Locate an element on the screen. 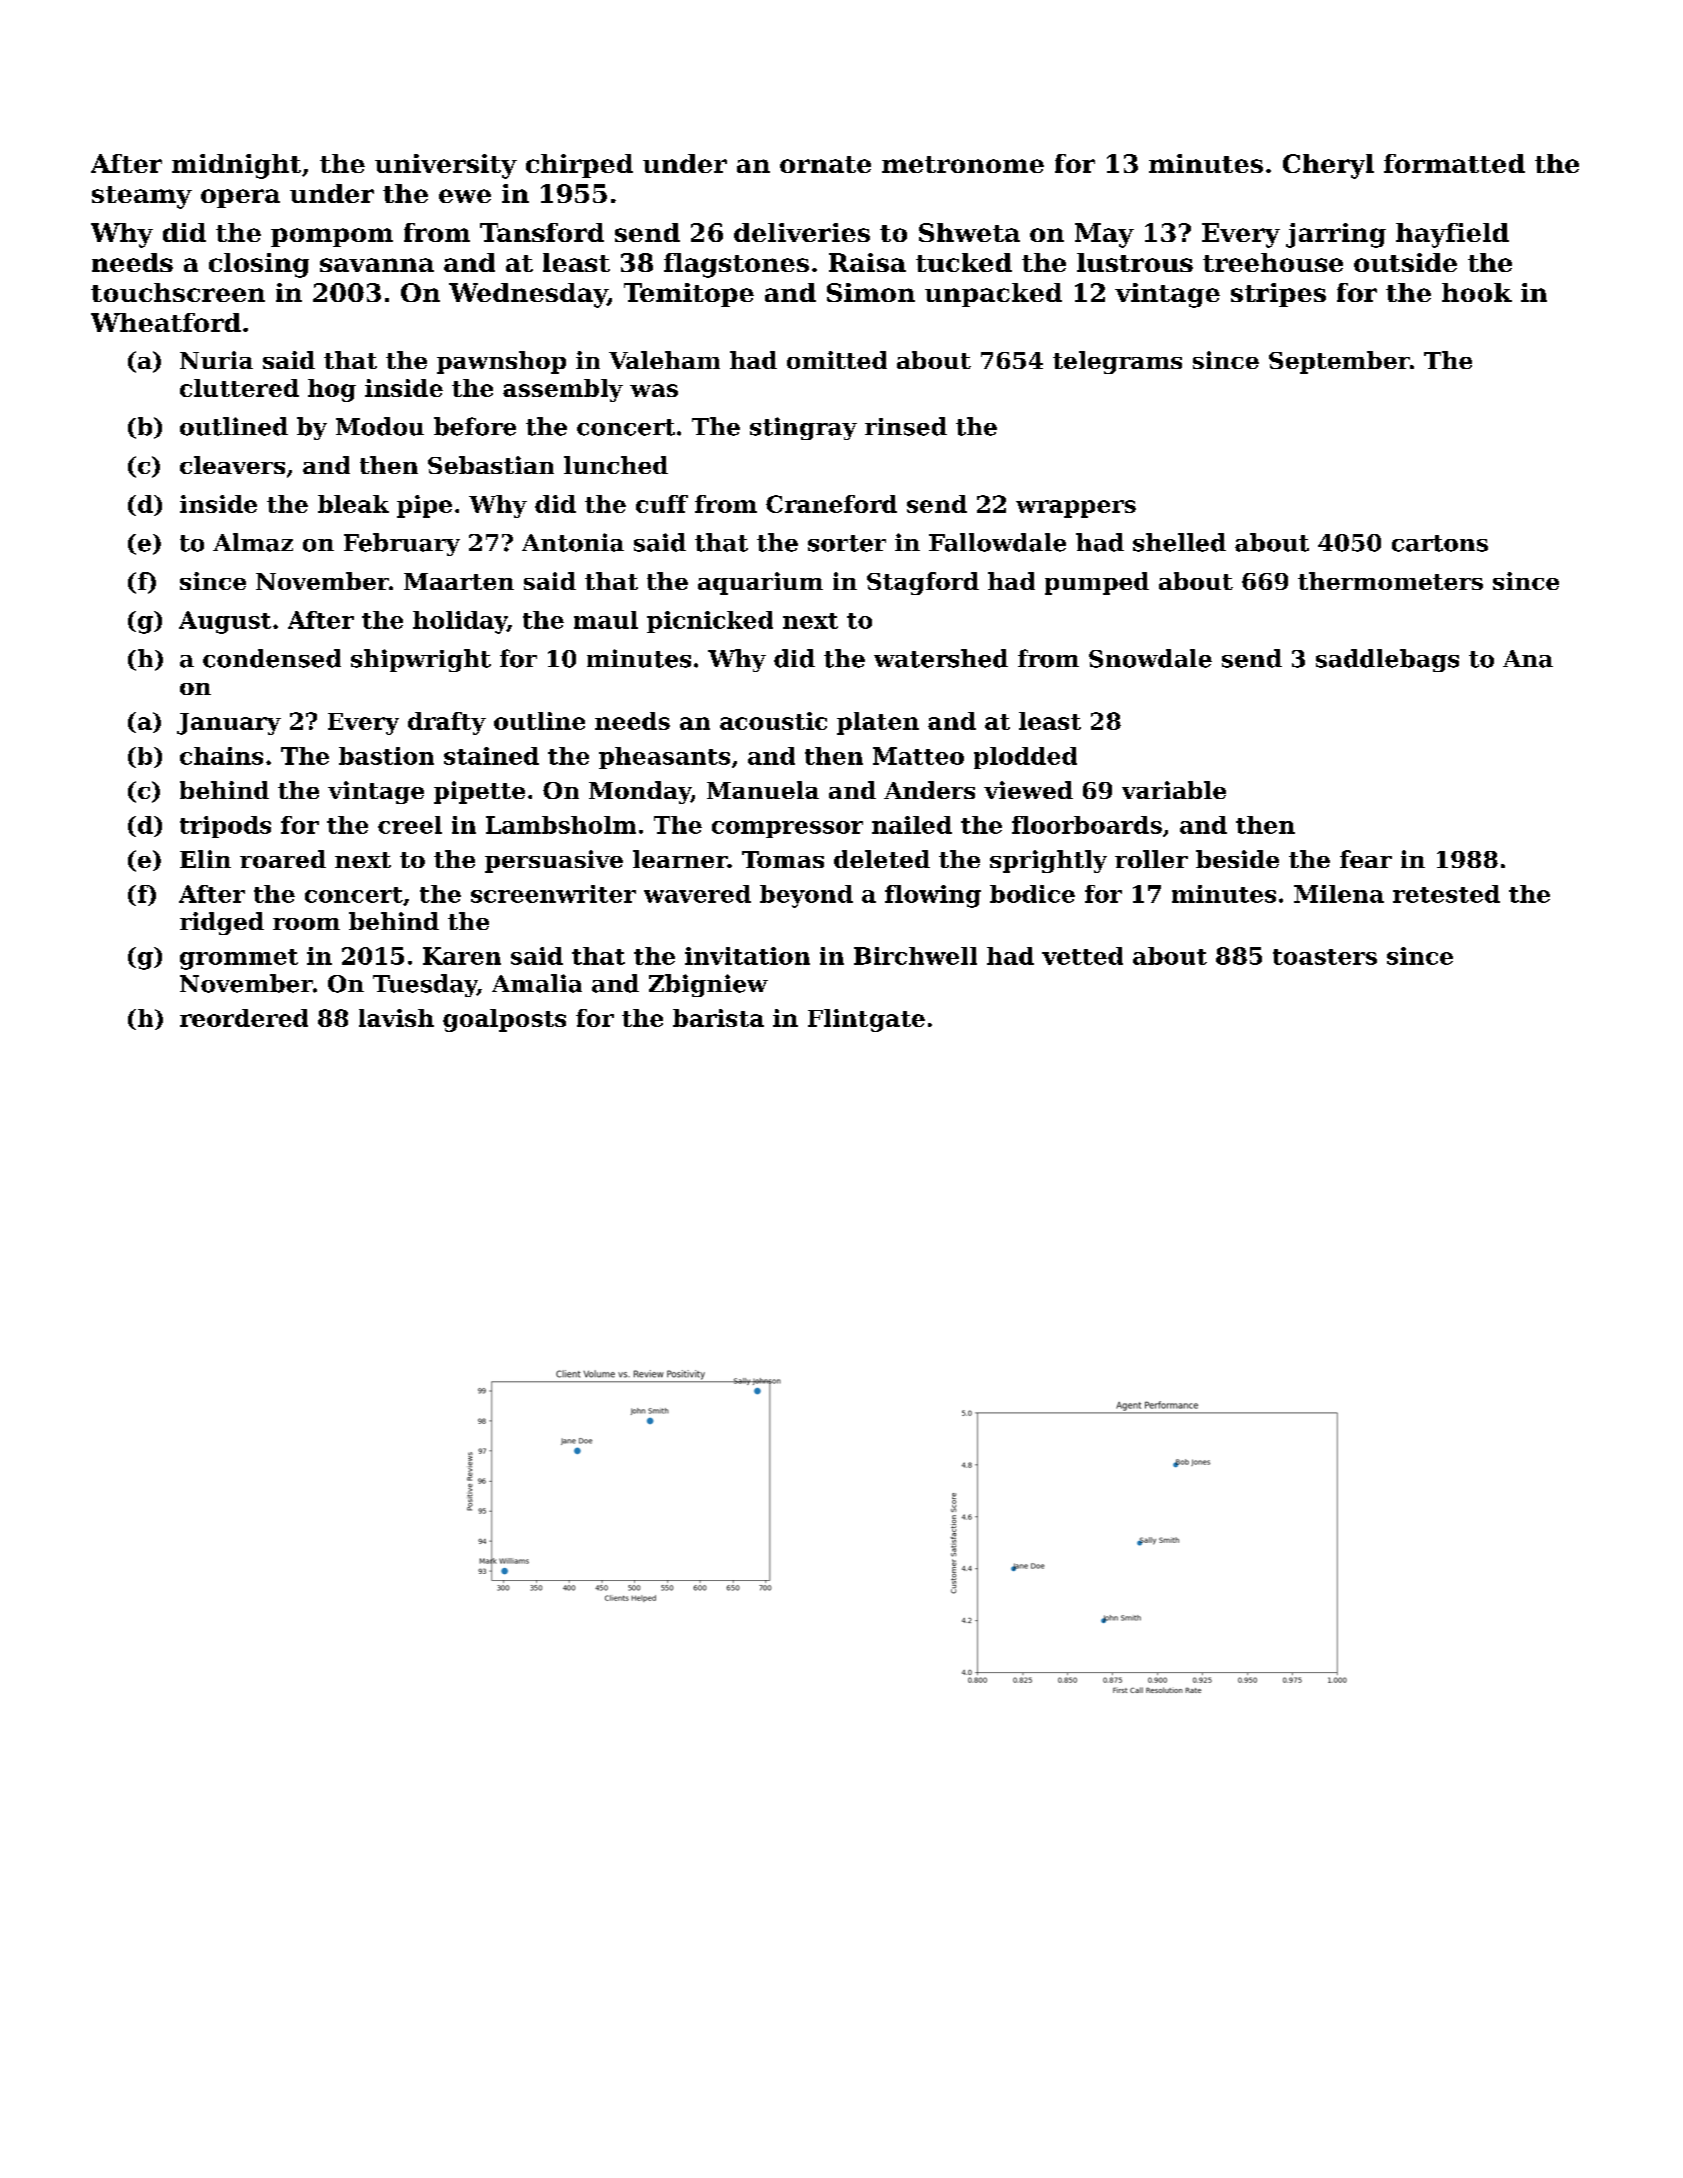 Image resolution: width=1683 pixels, height=2178 pixels. condensed is located at coordinates (272, 658).
